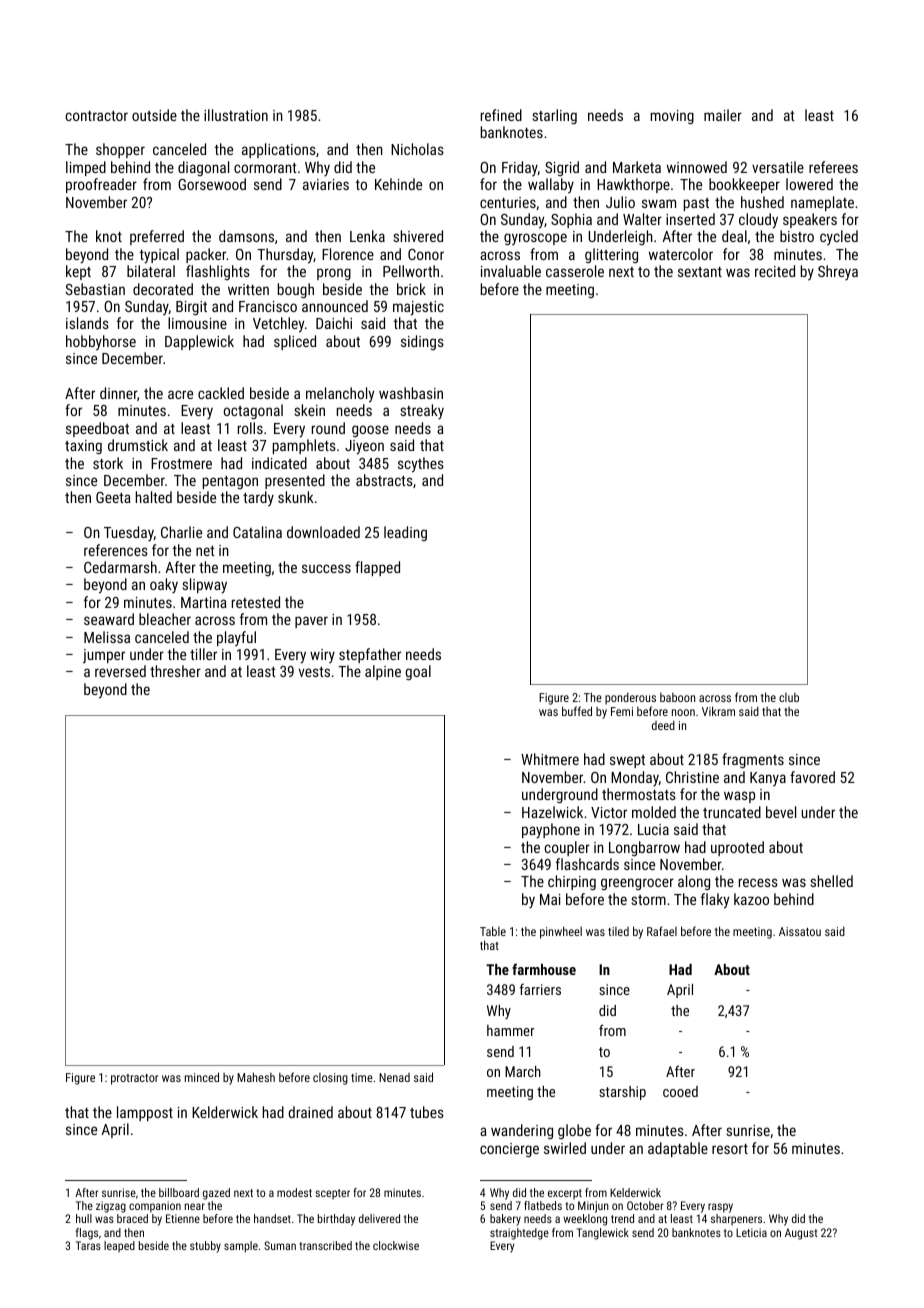  Describe the element at coordinates (405, 533) in the screenshot. I see `leading` at that location.
